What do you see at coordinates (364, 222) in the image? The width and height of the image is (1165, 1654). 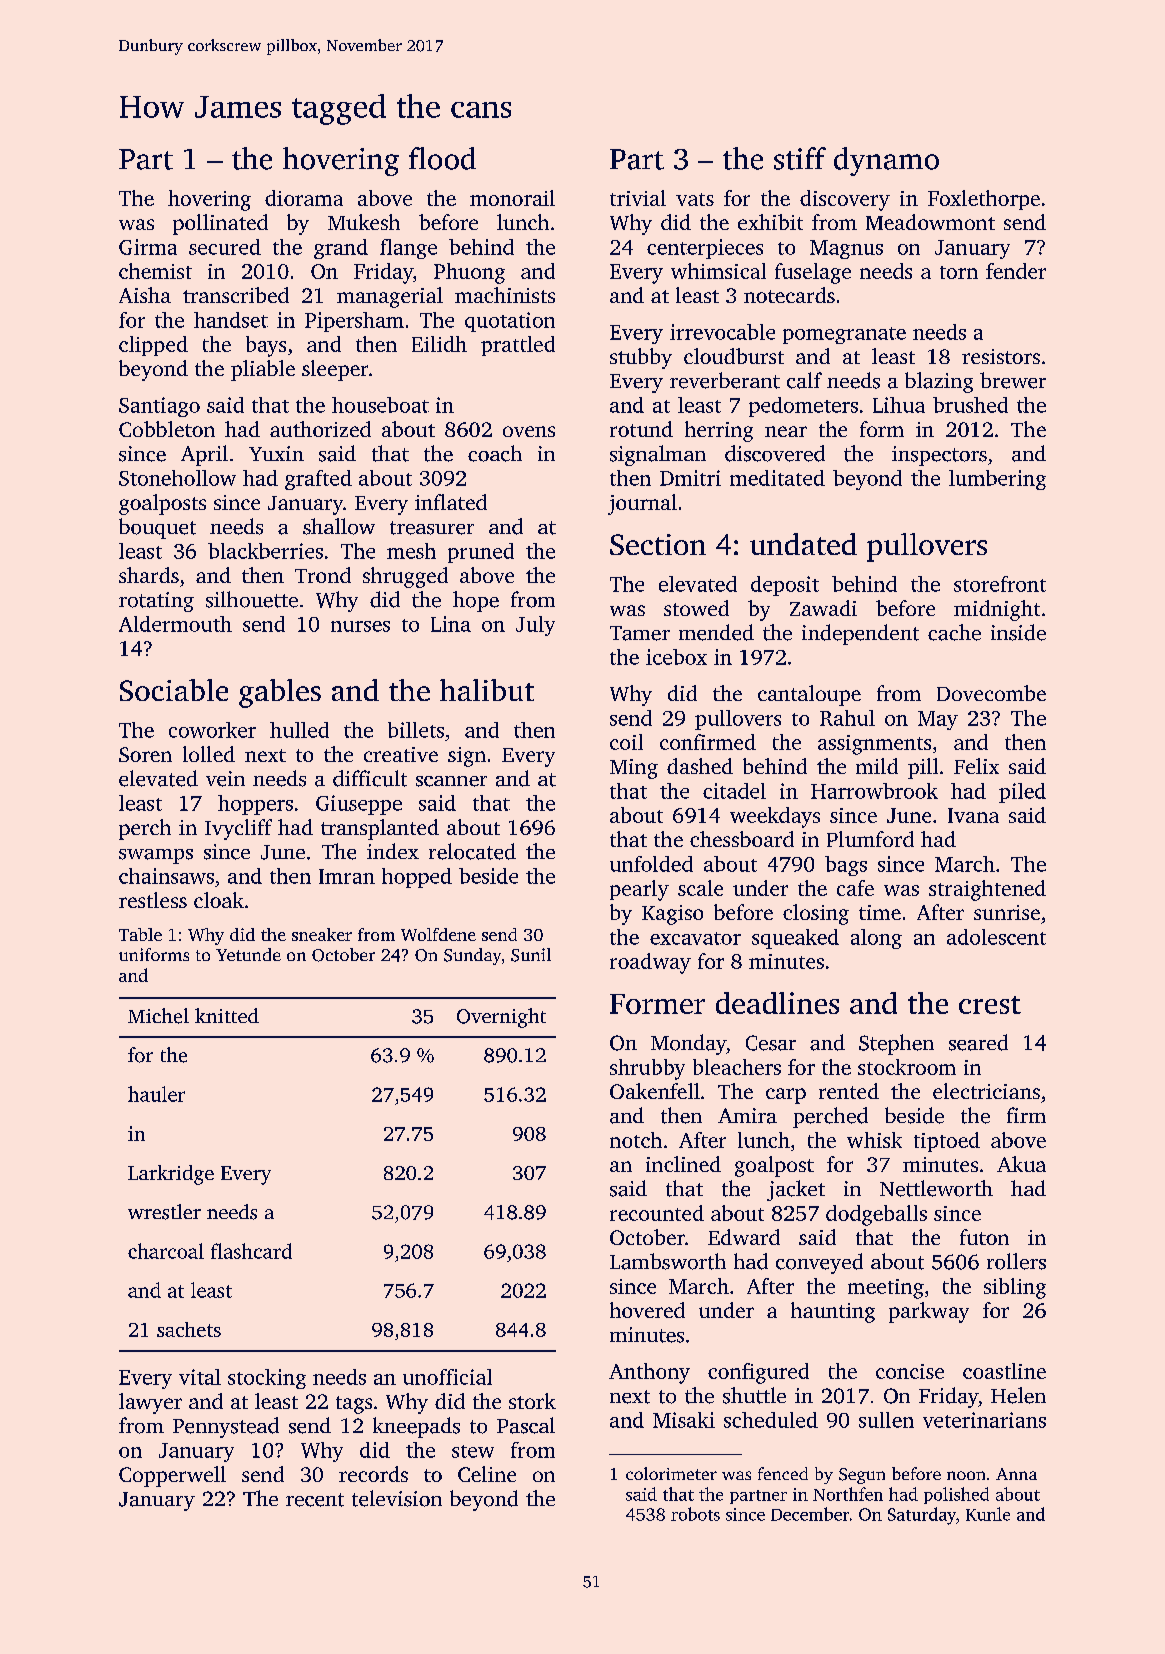 I see `Mukesh` at bounding box center [364, 222].
